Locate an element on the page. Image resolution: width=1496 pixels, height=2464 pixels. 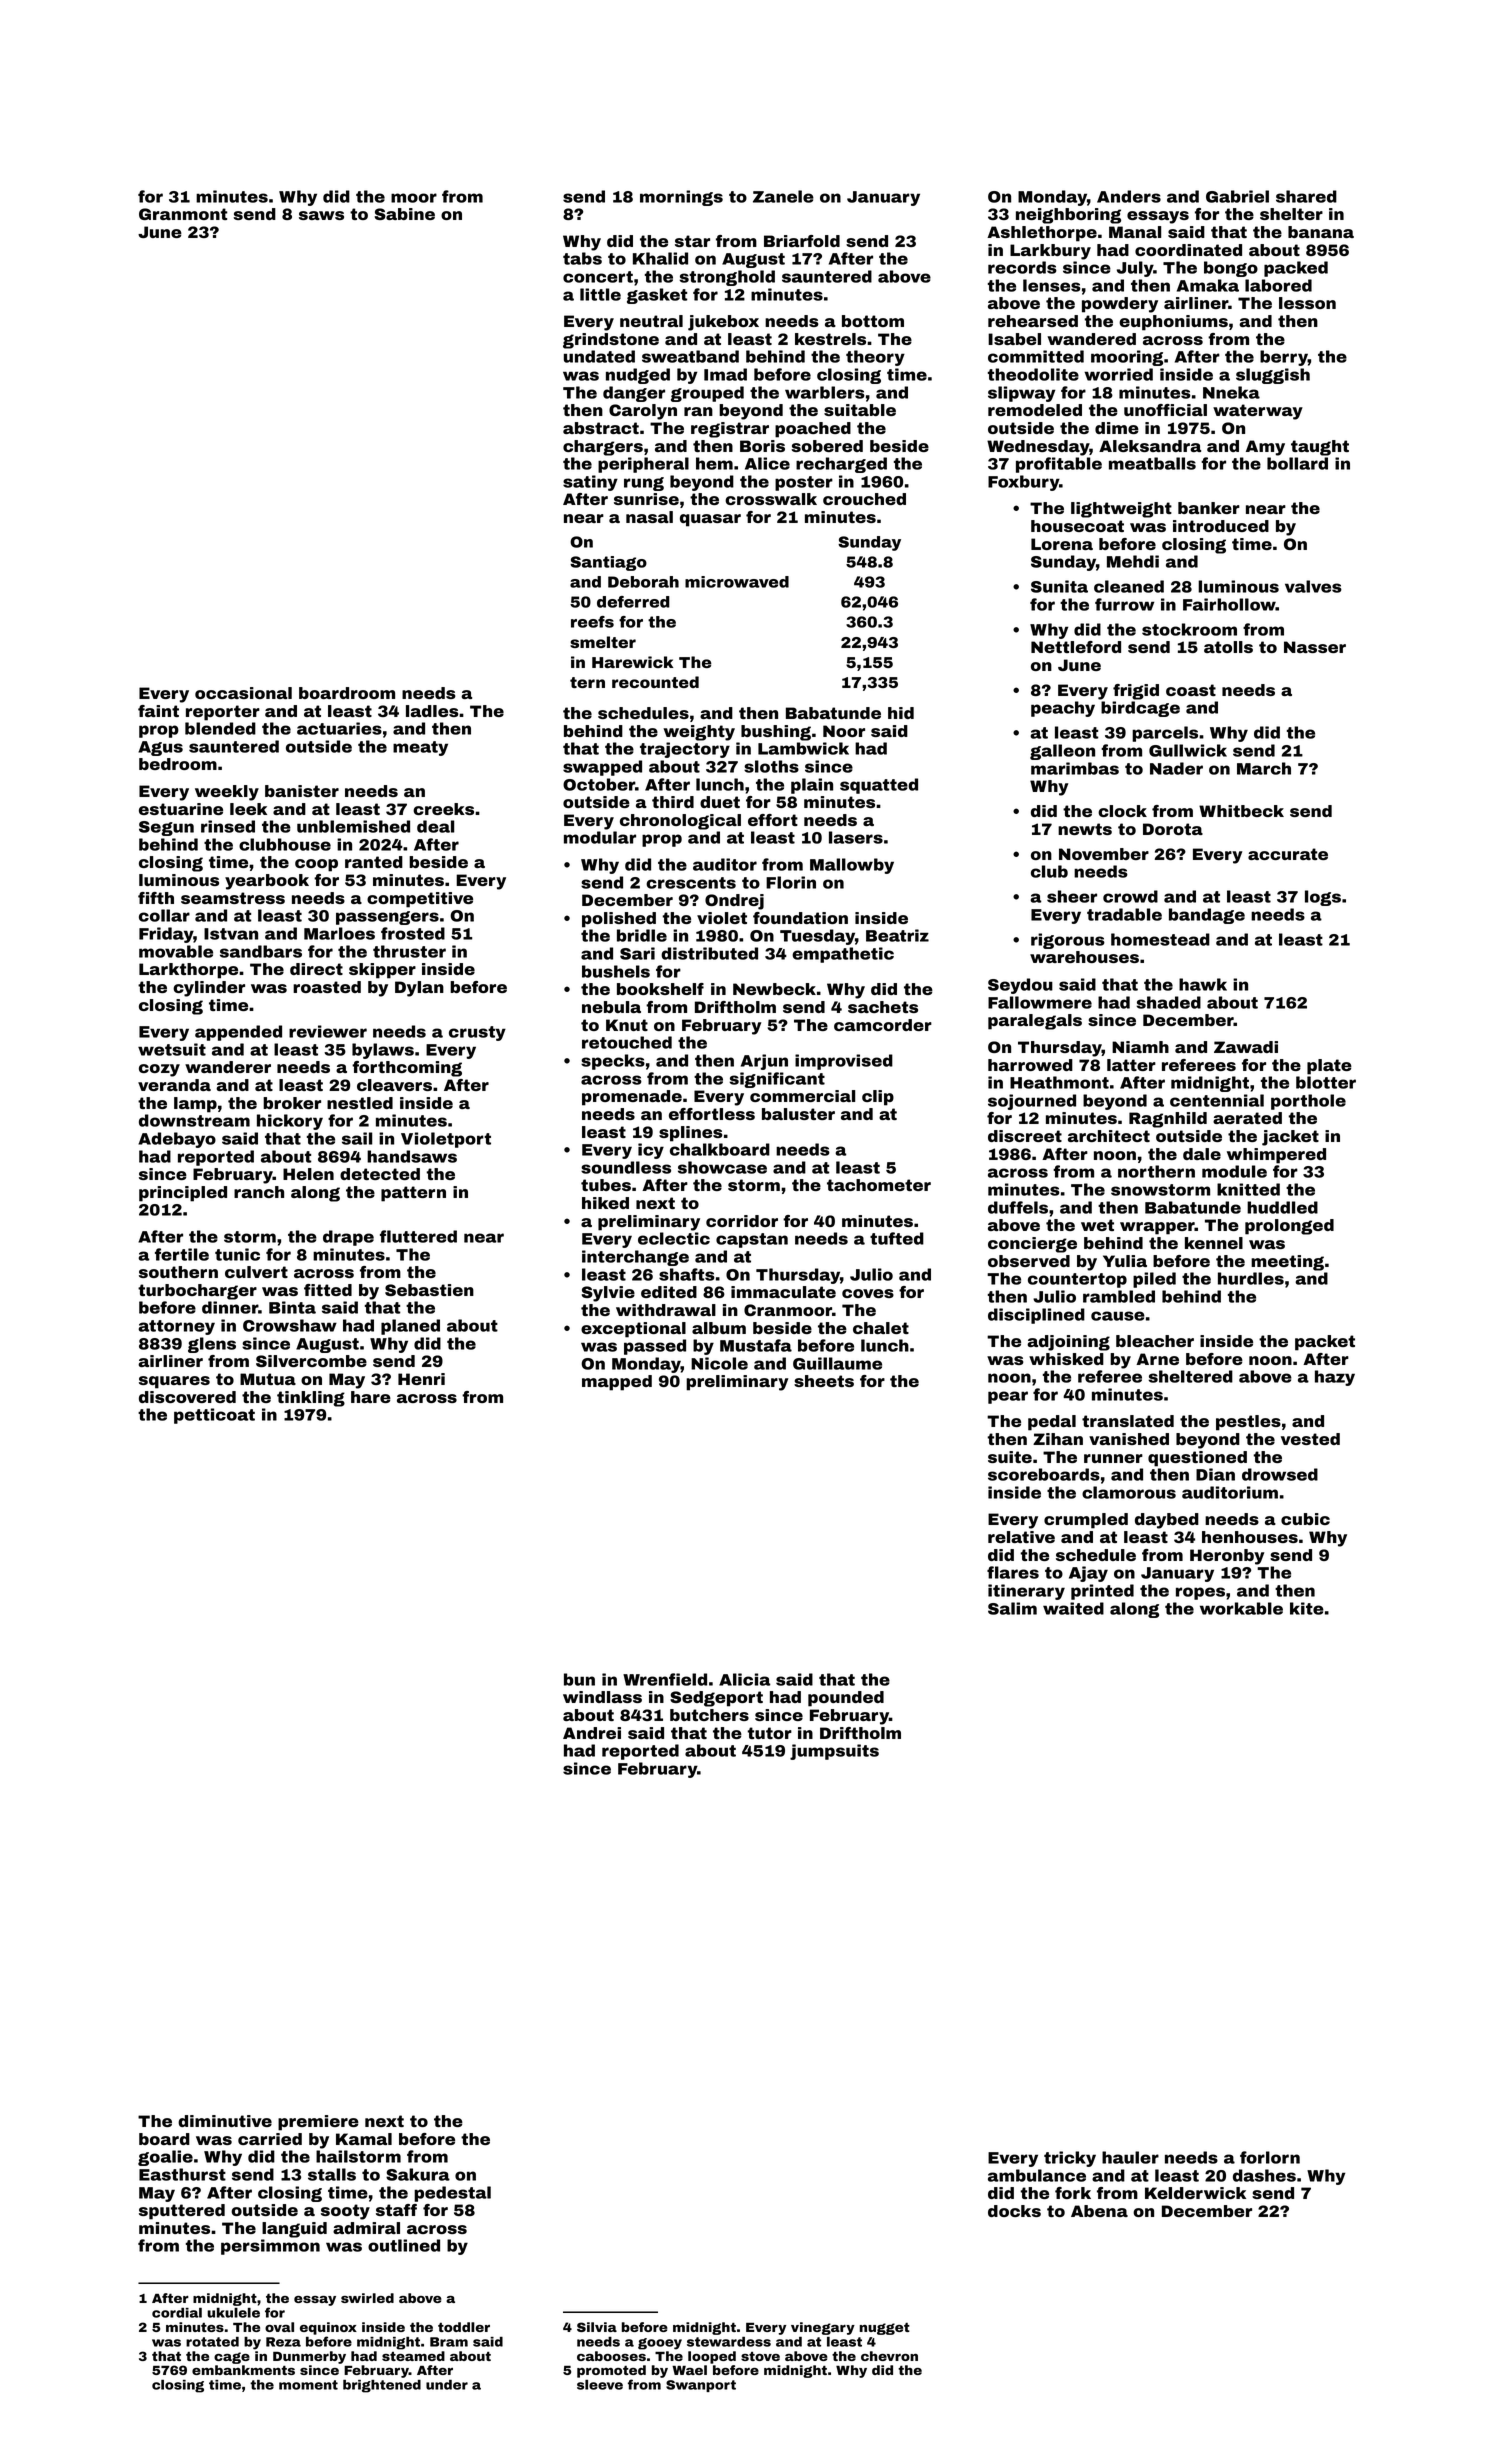
tachometer is located at coordinates (879, 1185).
